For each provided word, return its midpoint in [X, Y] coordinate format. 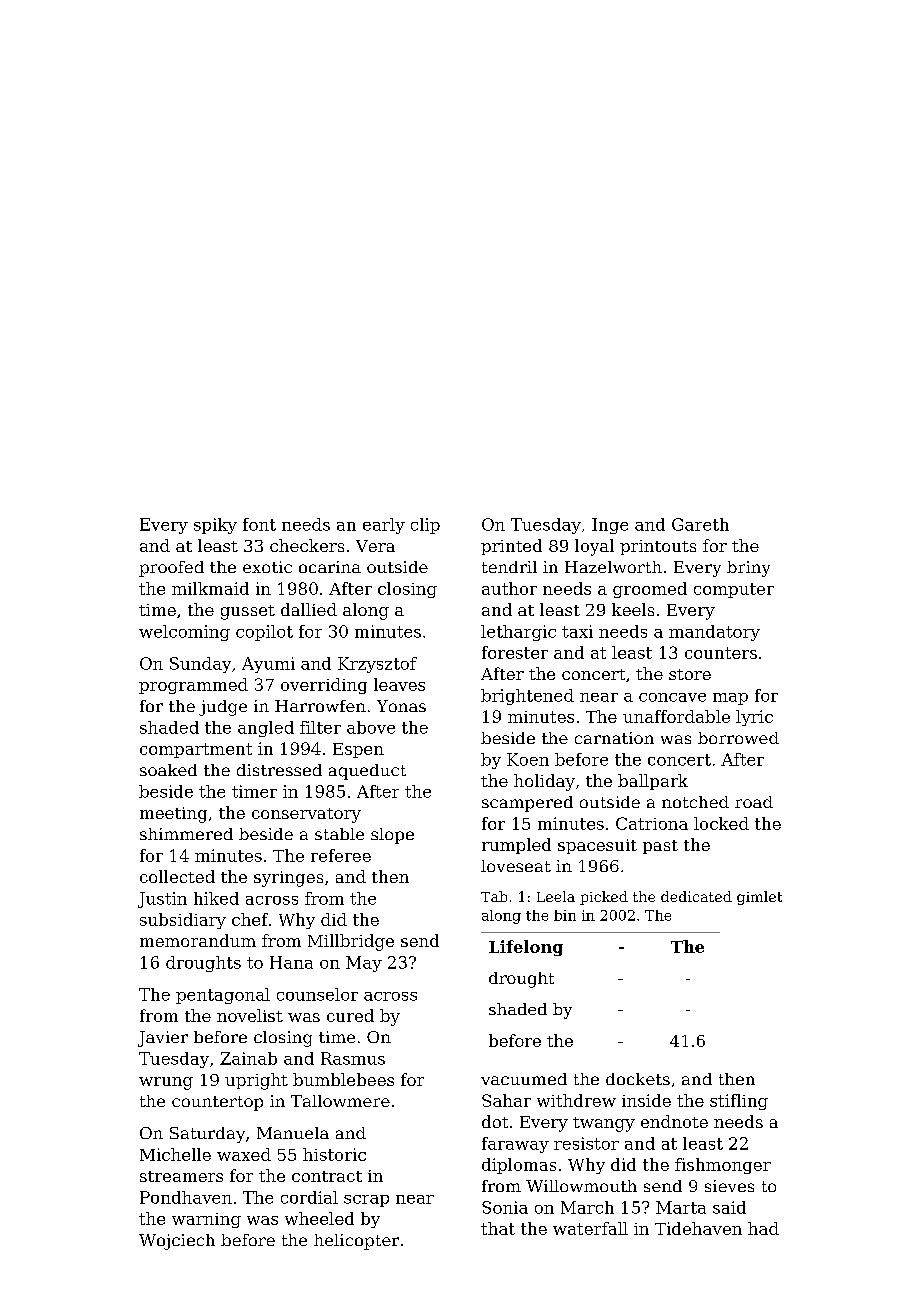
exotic [267, 567]
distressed [279, 770]
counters [721, 653]
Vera [375, 546]
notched [695, 802]
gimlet [759, 898]
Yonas [401, 706]
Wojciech [177, 1242]
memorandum [198, 940]
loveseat [516, 866]
